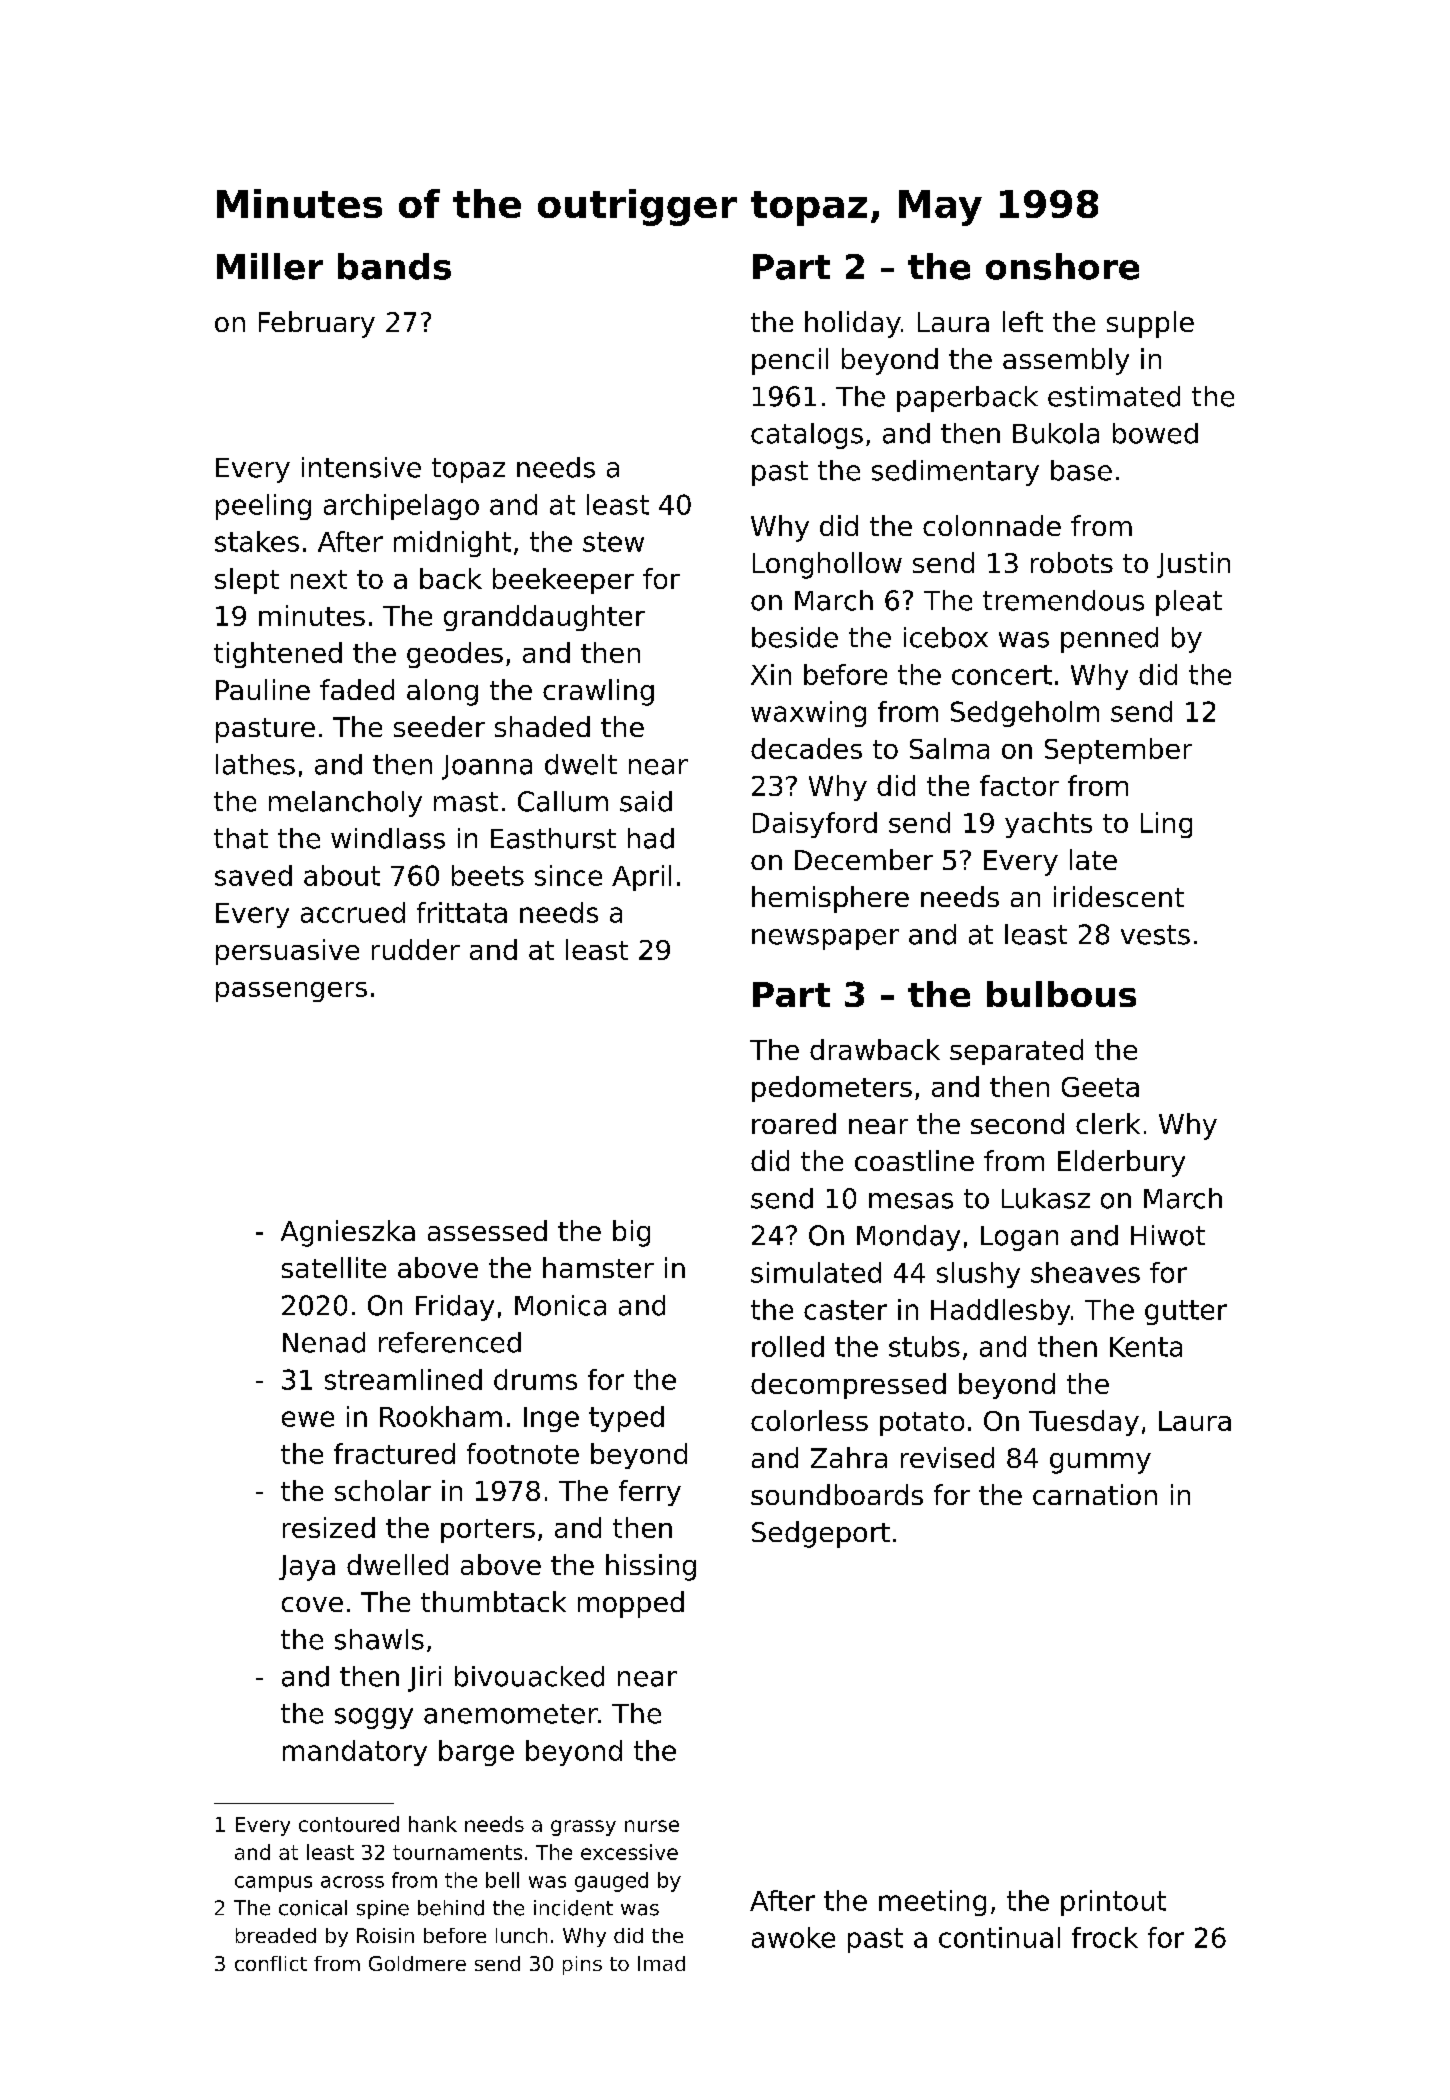 The height and width of the screenshot is (2100, 1450). I want to click on stew, so click(613, 542).
